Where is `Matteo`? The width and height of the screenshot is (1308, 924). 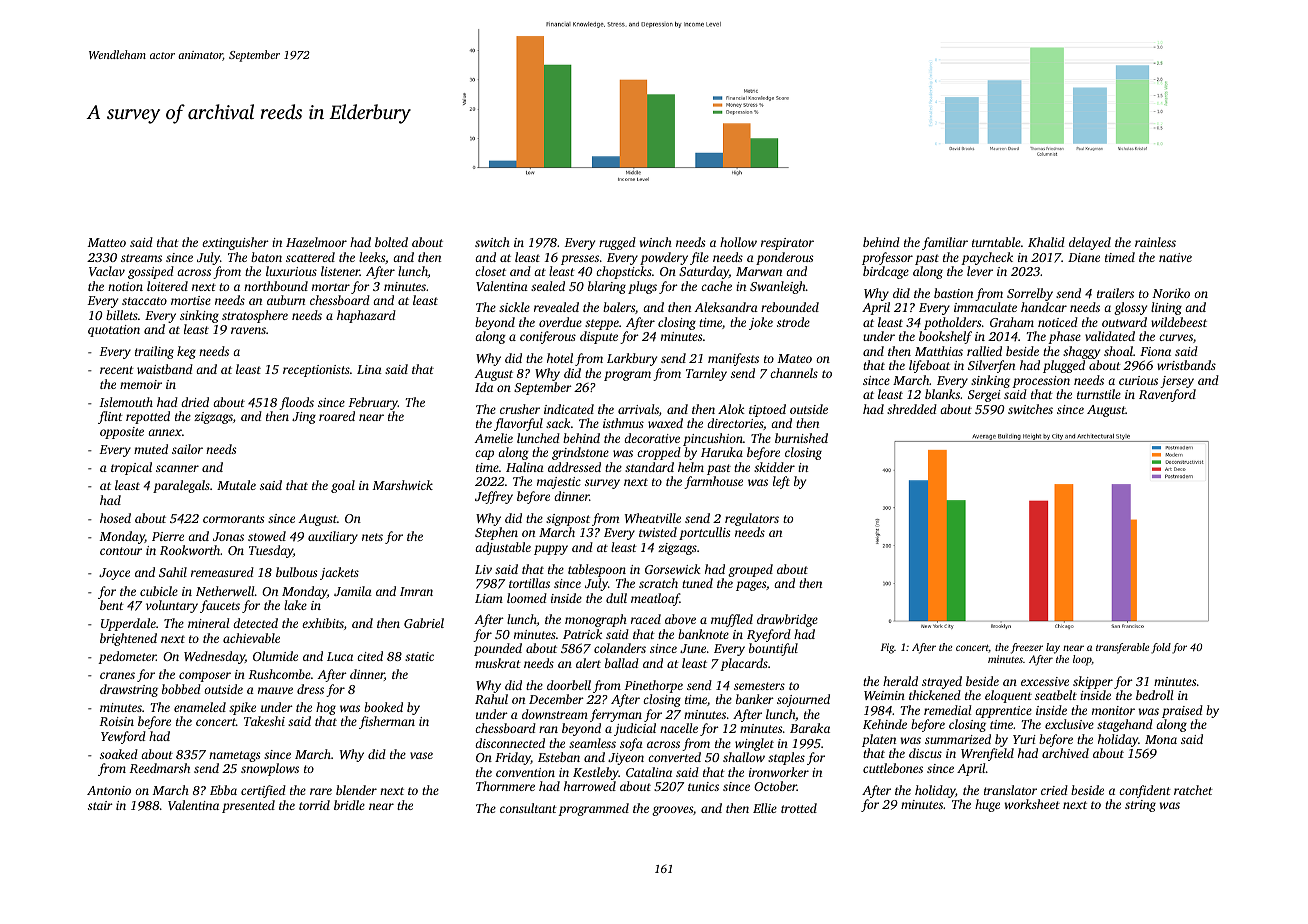 Matteo is located at coordinates (106, 242).
